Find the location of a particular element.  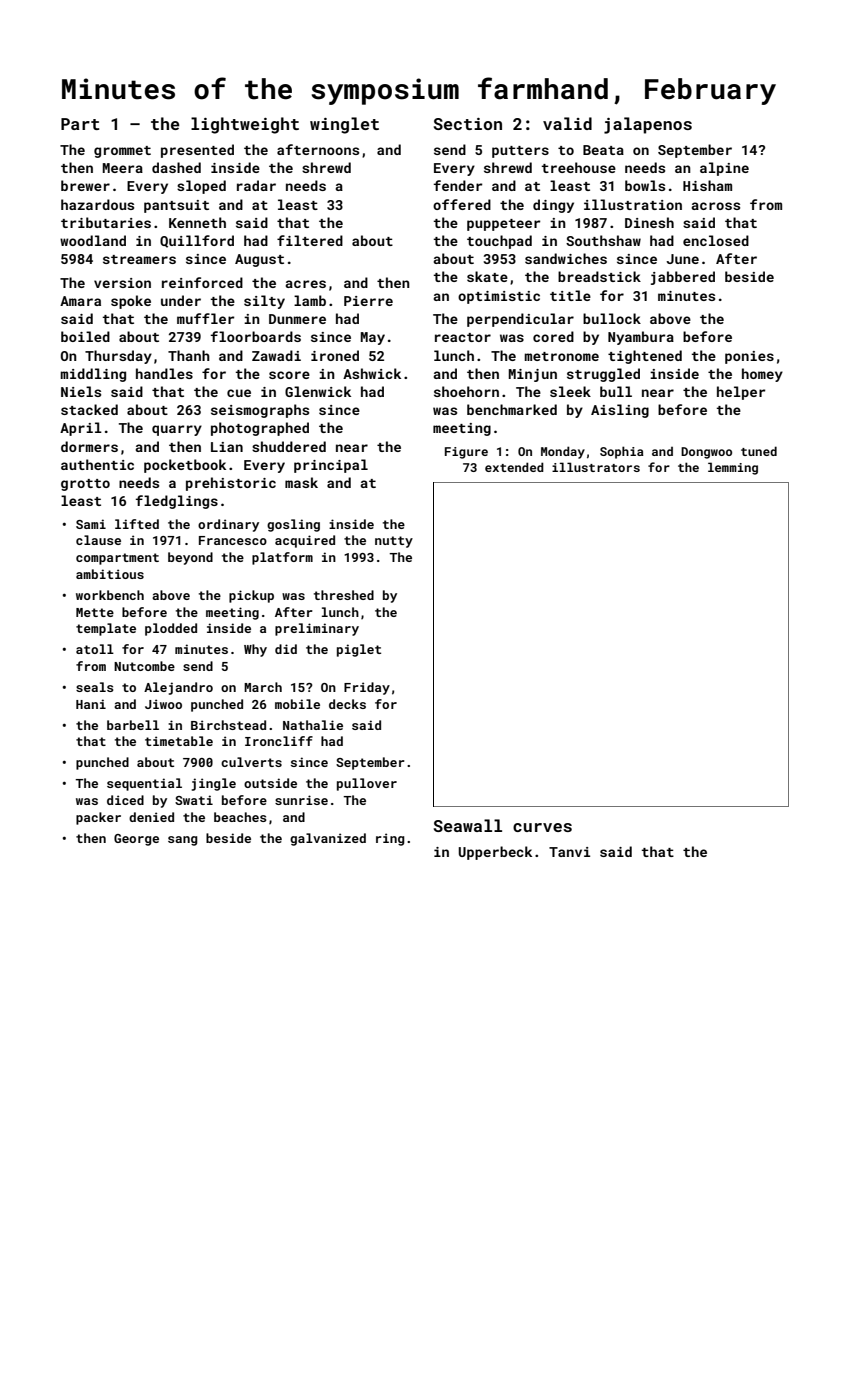

lemming is located at coordinates (733, 468).
